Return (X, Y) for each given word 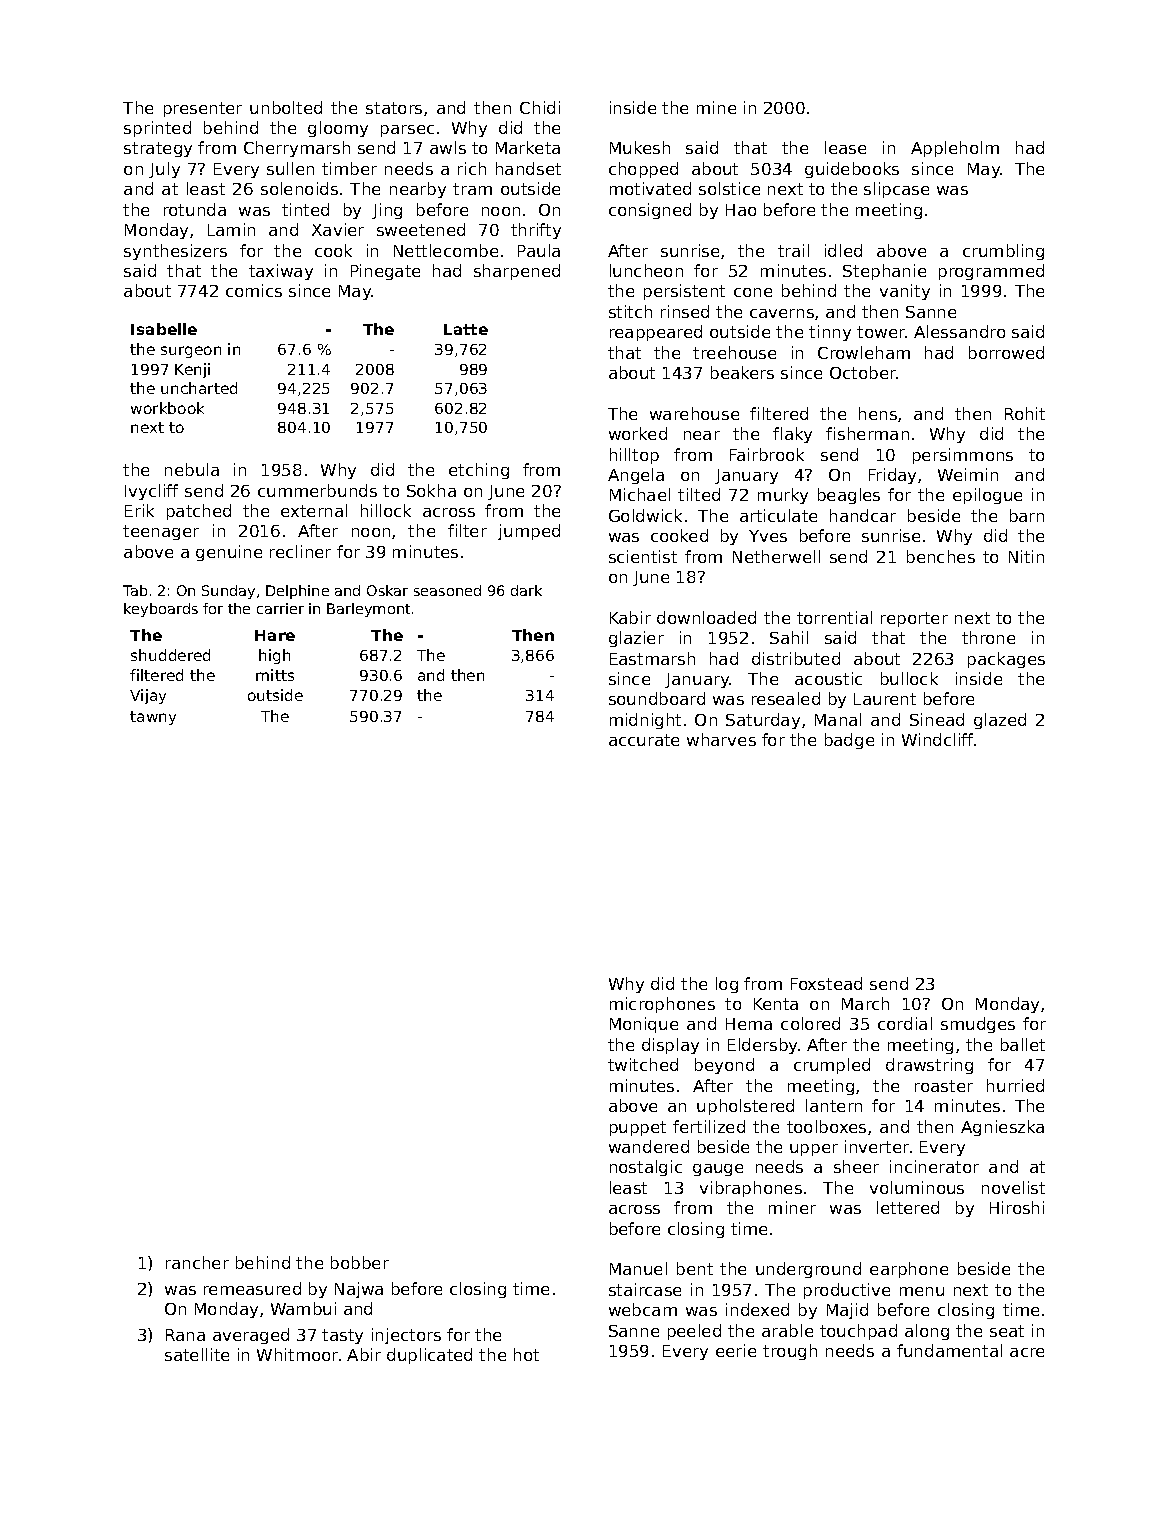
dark (526, 590)
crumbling (1003, 252)
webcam (643, 1309)
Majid (847, 1311)
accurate (644, 740)
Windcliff (937, 739)
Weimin (968, 474)
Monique (644, 1025)
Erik (139, 510)
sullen (290, 168)
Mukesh (640, 147)
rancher (197, 1262)
